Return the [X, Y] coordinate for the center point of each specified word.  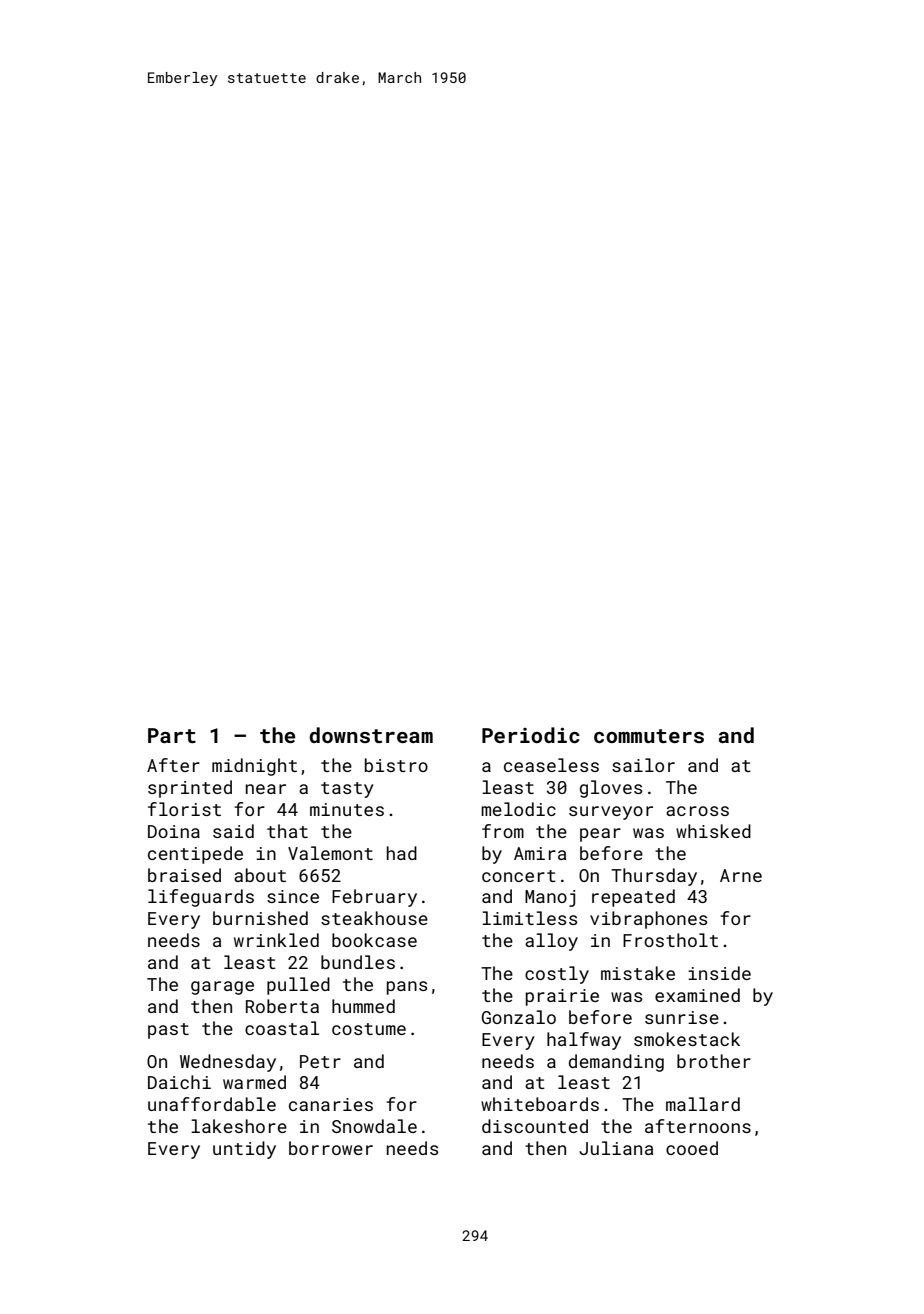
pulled [298, 986]
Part [172, 735]
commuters [649, 736]
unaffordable [212, 1104]
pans [407, 988]
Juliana [616, 1148]
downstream [371, 735]
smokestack [687, 1039]
